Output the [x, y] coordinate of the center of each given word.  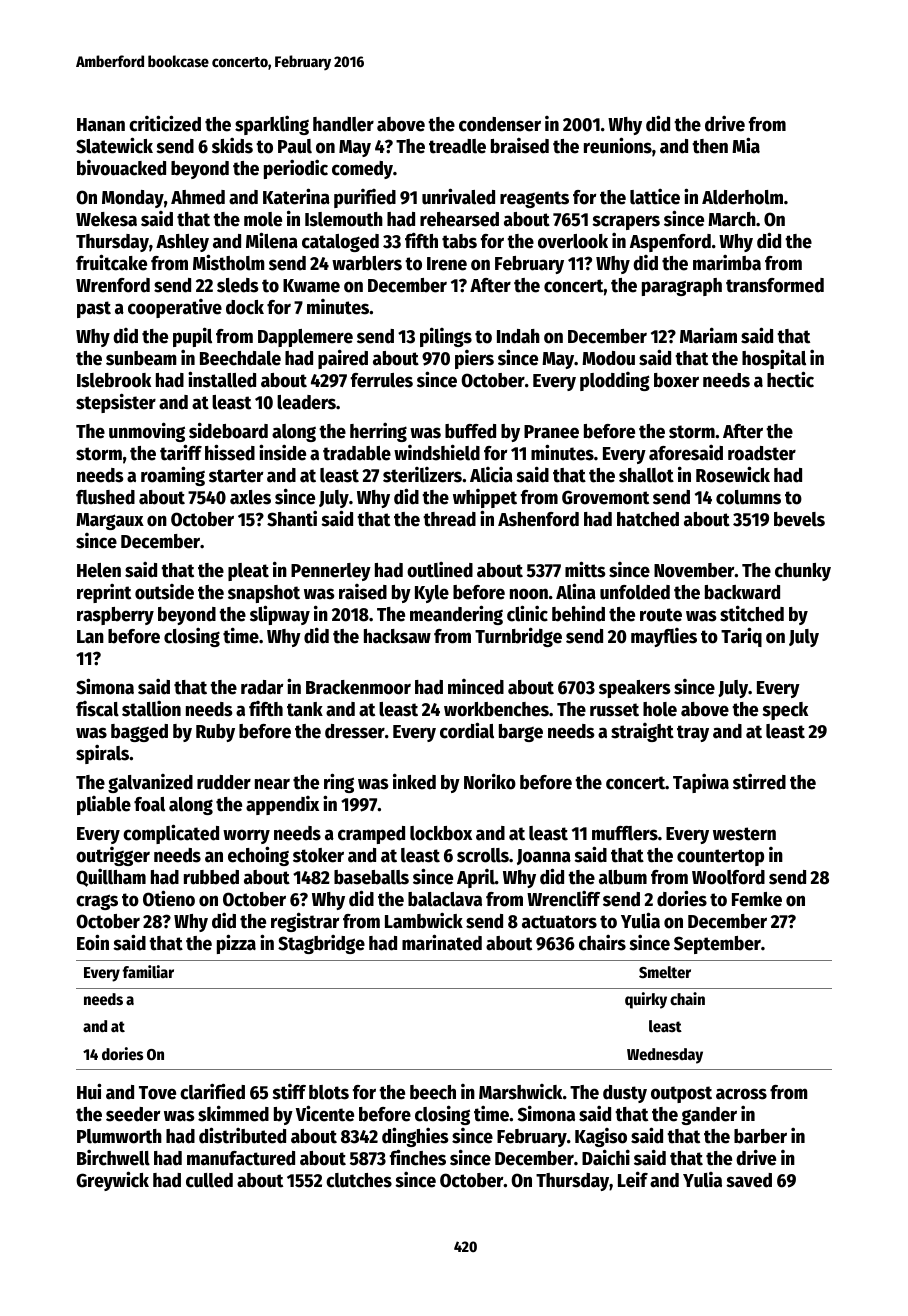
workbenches [496, 709]
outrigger [113, 856]
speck [785, 711]
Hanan [101, 125]
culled [209, 1180]
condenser [500, 124]
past [94, 309]
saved [749, 1180]
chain [687, 999]
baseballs [371, 877]
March [732, 219]
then [710, 146]
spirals [102, 754]
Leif [633, 1179]
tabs [459, 241]
